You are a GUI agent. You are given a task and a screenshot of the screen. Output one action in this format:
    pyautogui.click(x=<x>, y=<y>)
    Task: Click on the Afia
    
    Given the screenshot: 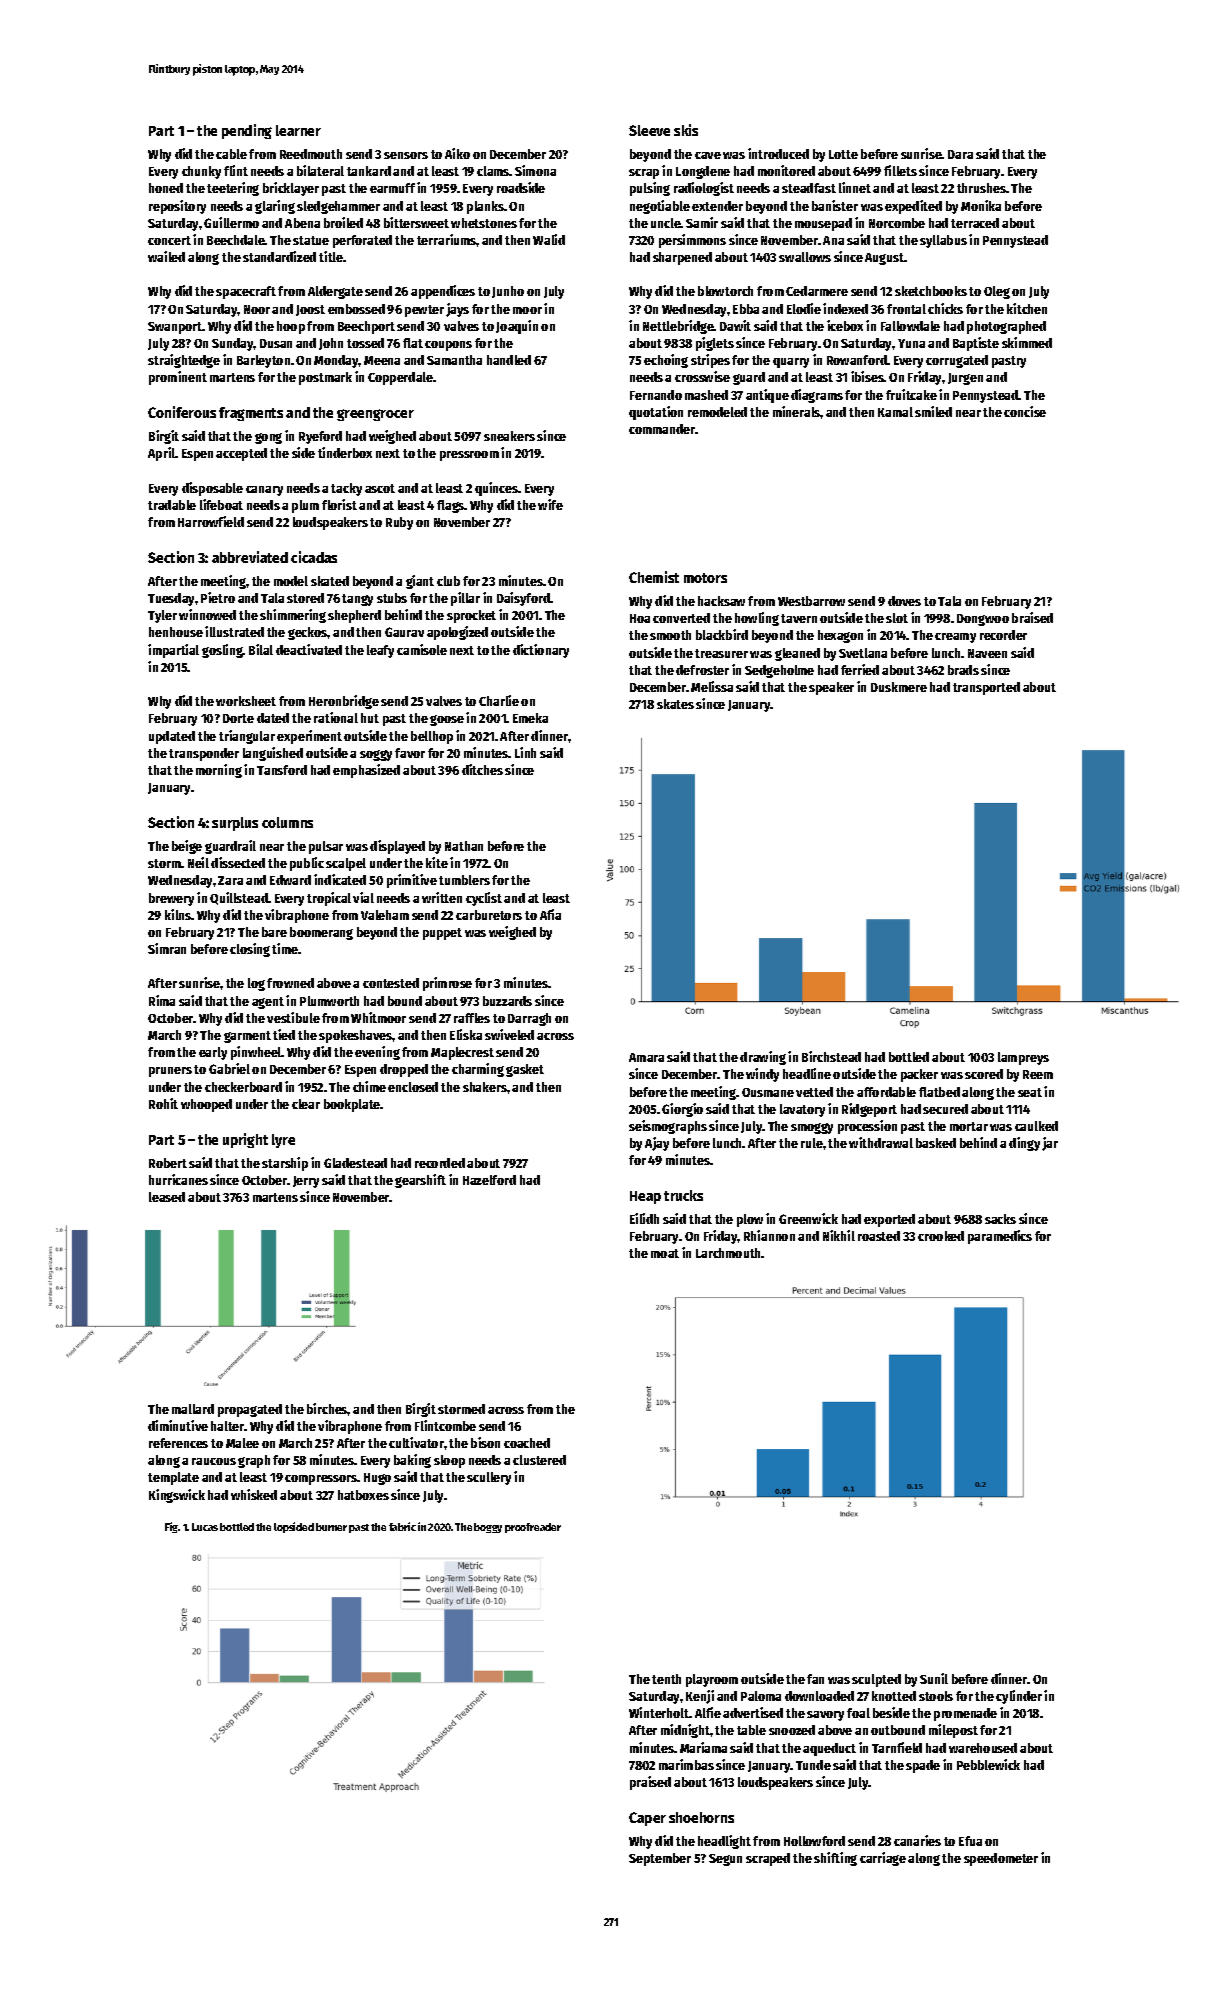 What is the action you would take?
    pyautogui.click(x=550, y=914)
